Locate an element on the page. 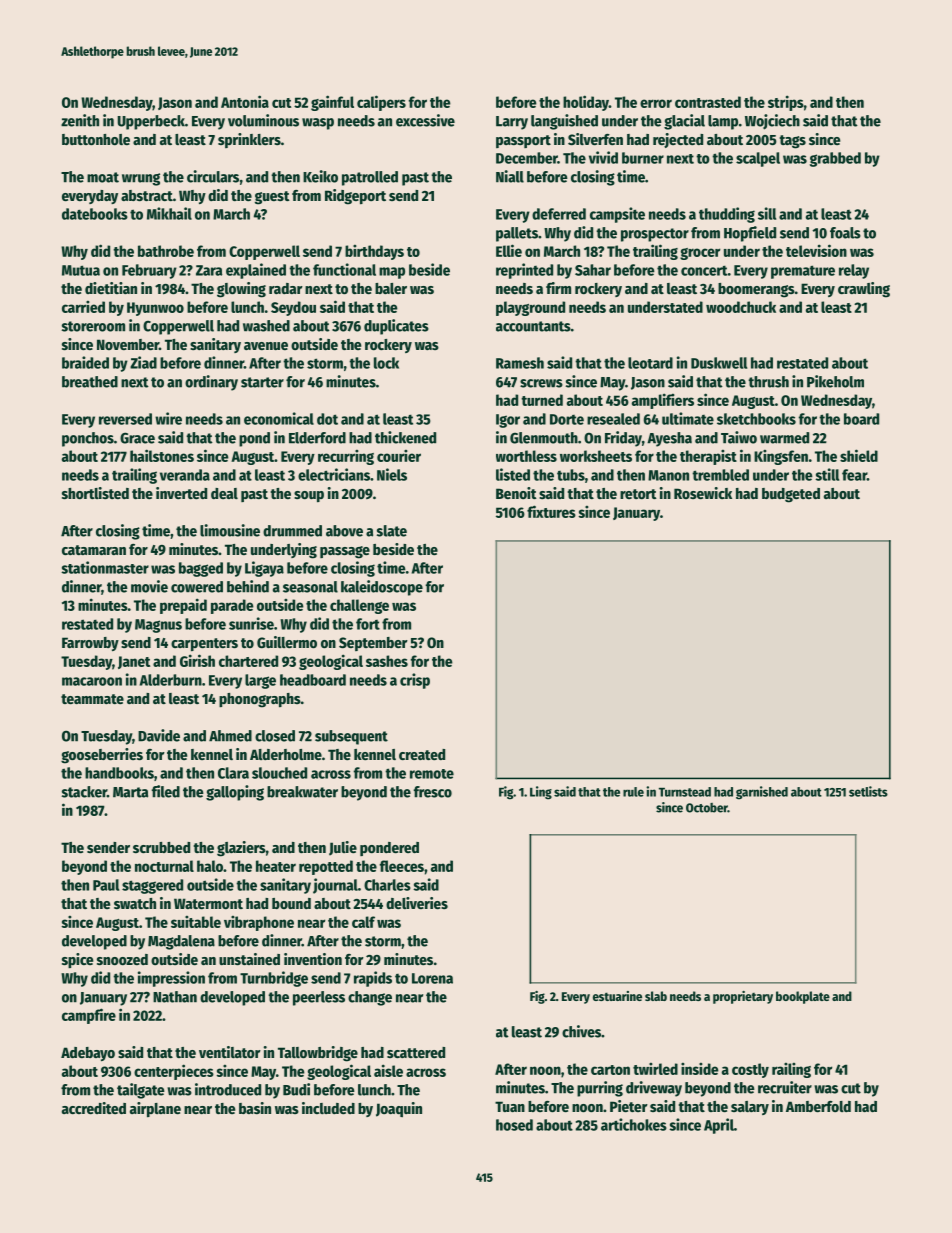 The image size is (952, 1233). boomerangs is located at coordinates (756, 290).
